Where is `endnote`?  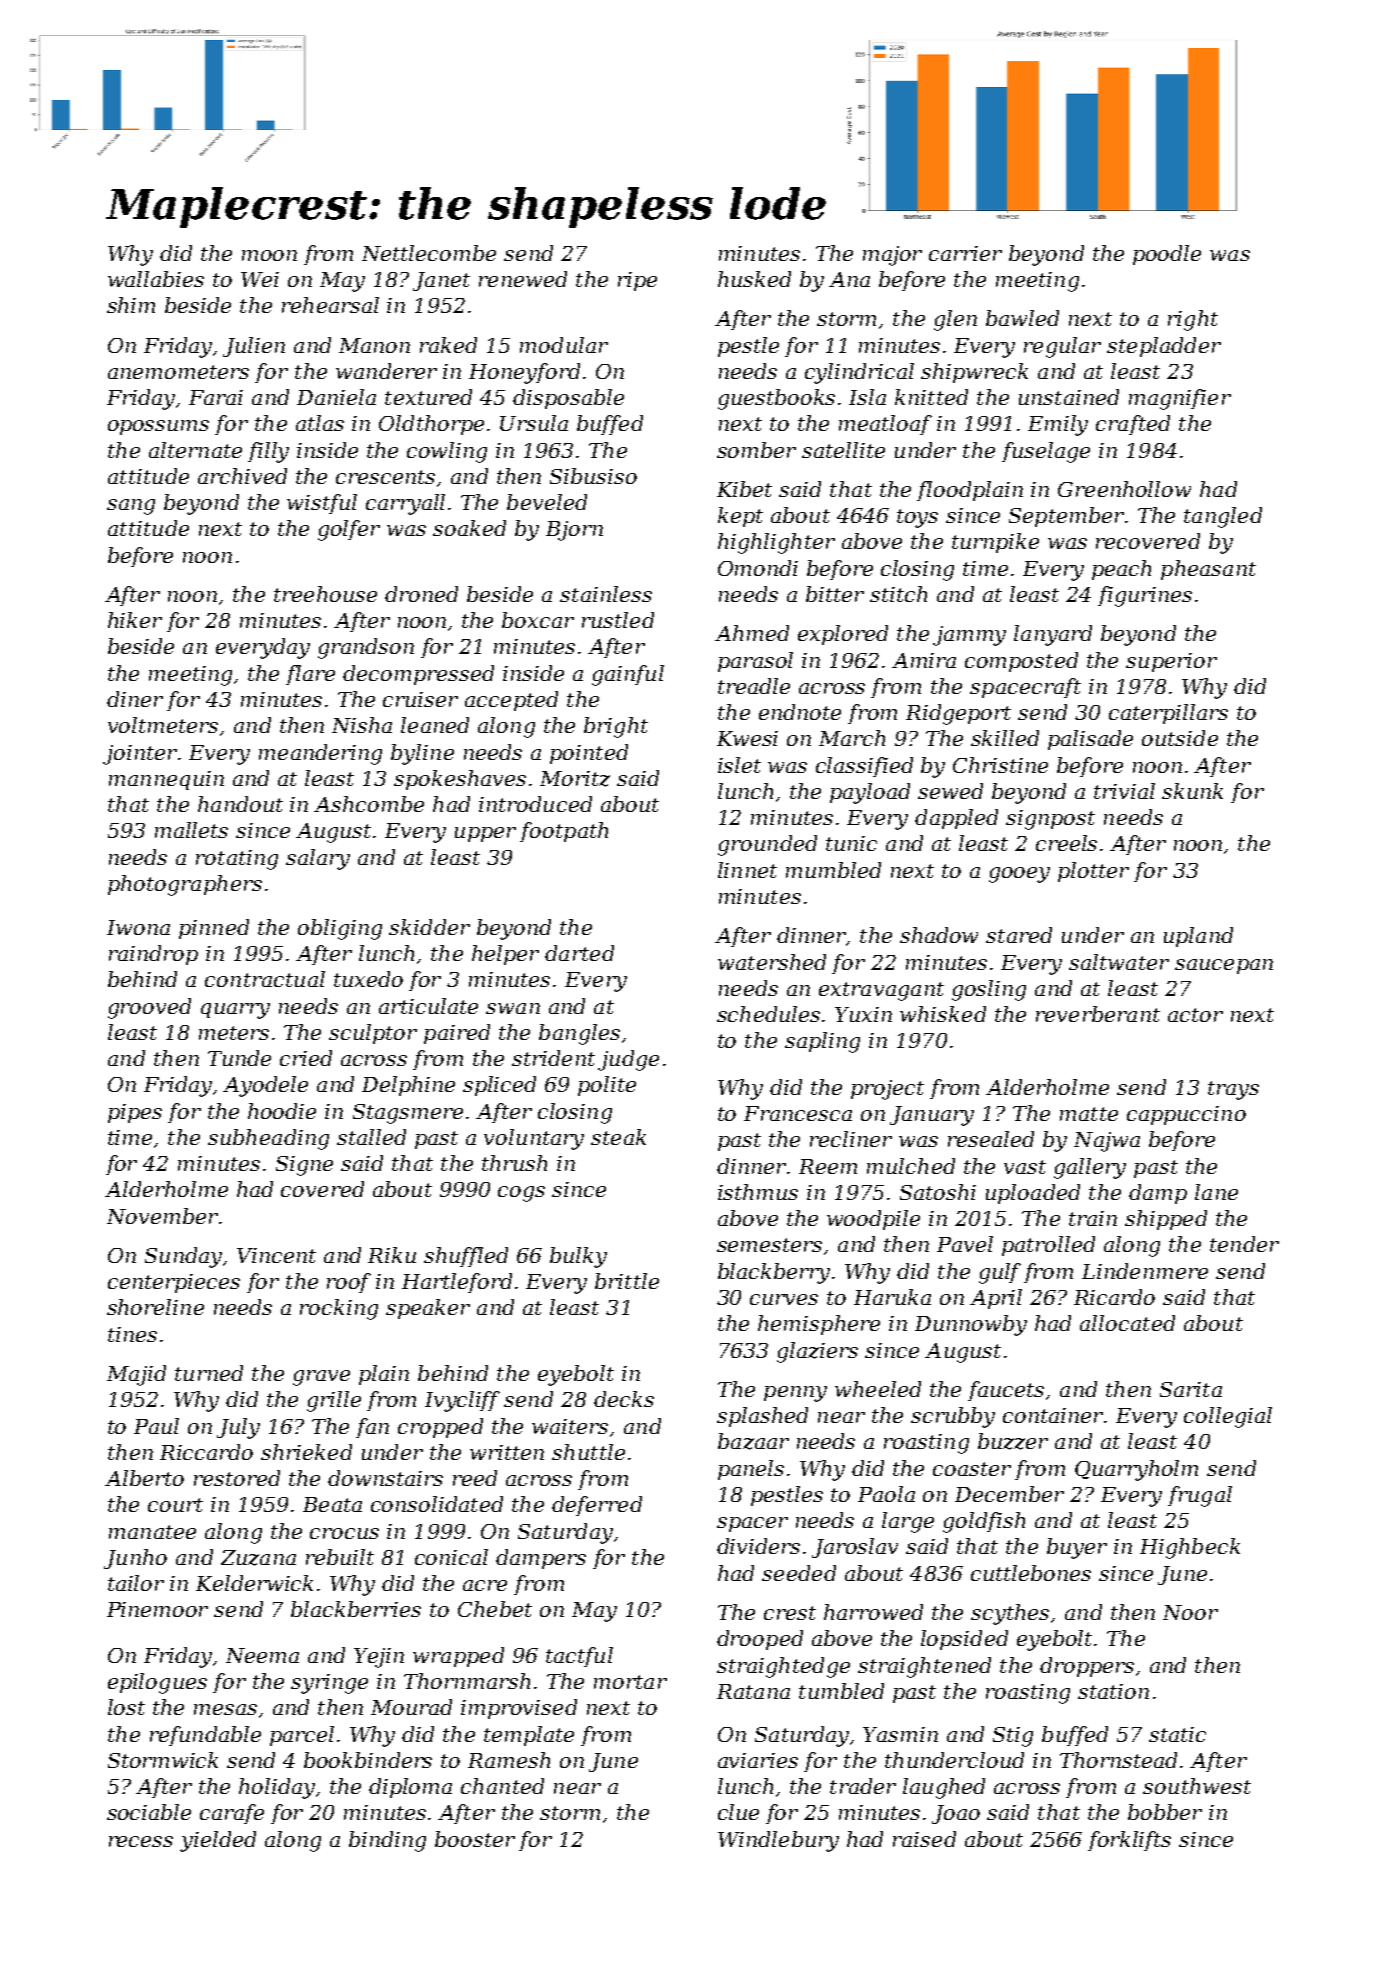
endnote is located at coordinates (800, 712).
